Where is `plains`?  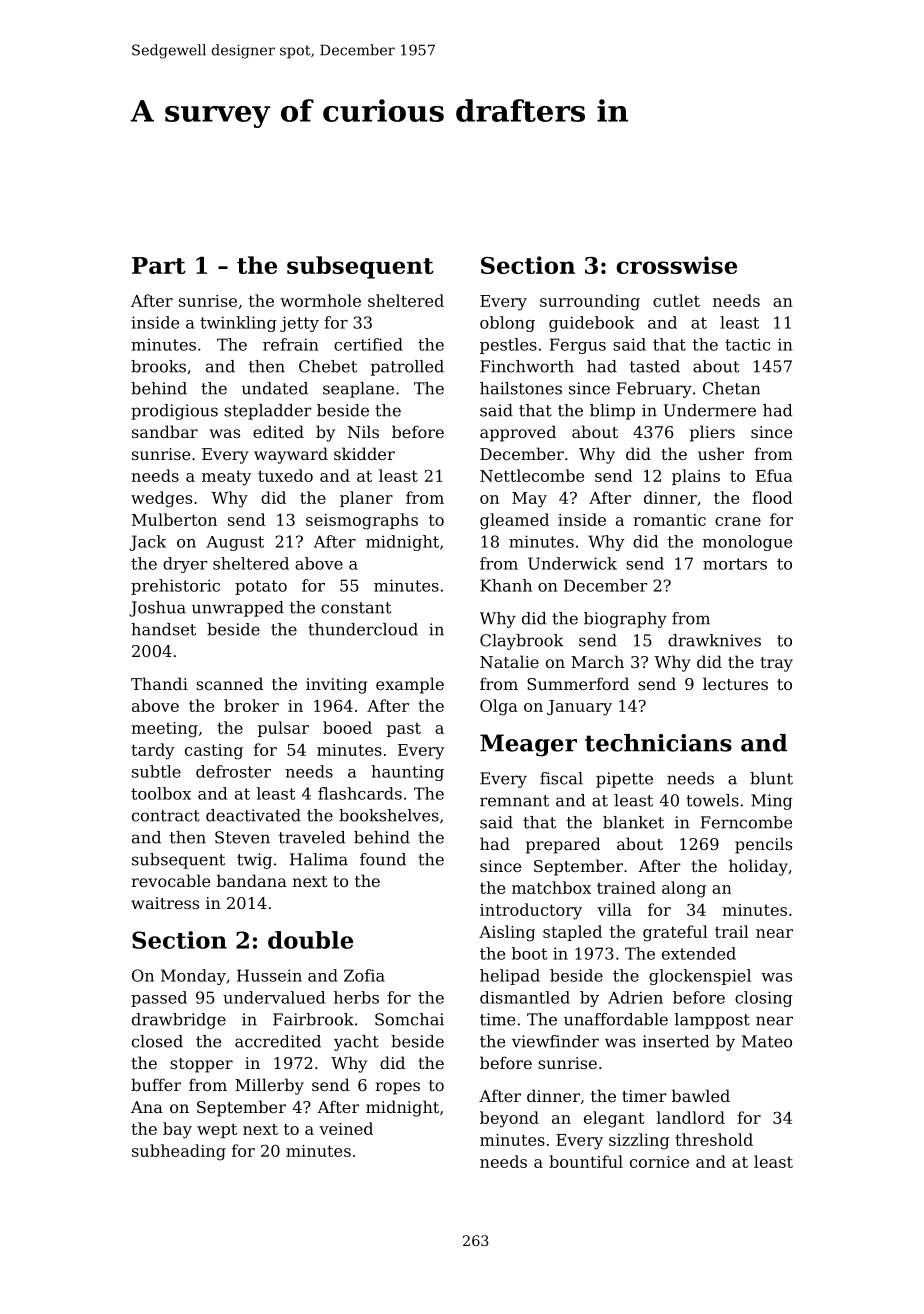
plains is located at coordinates (696, 477).
